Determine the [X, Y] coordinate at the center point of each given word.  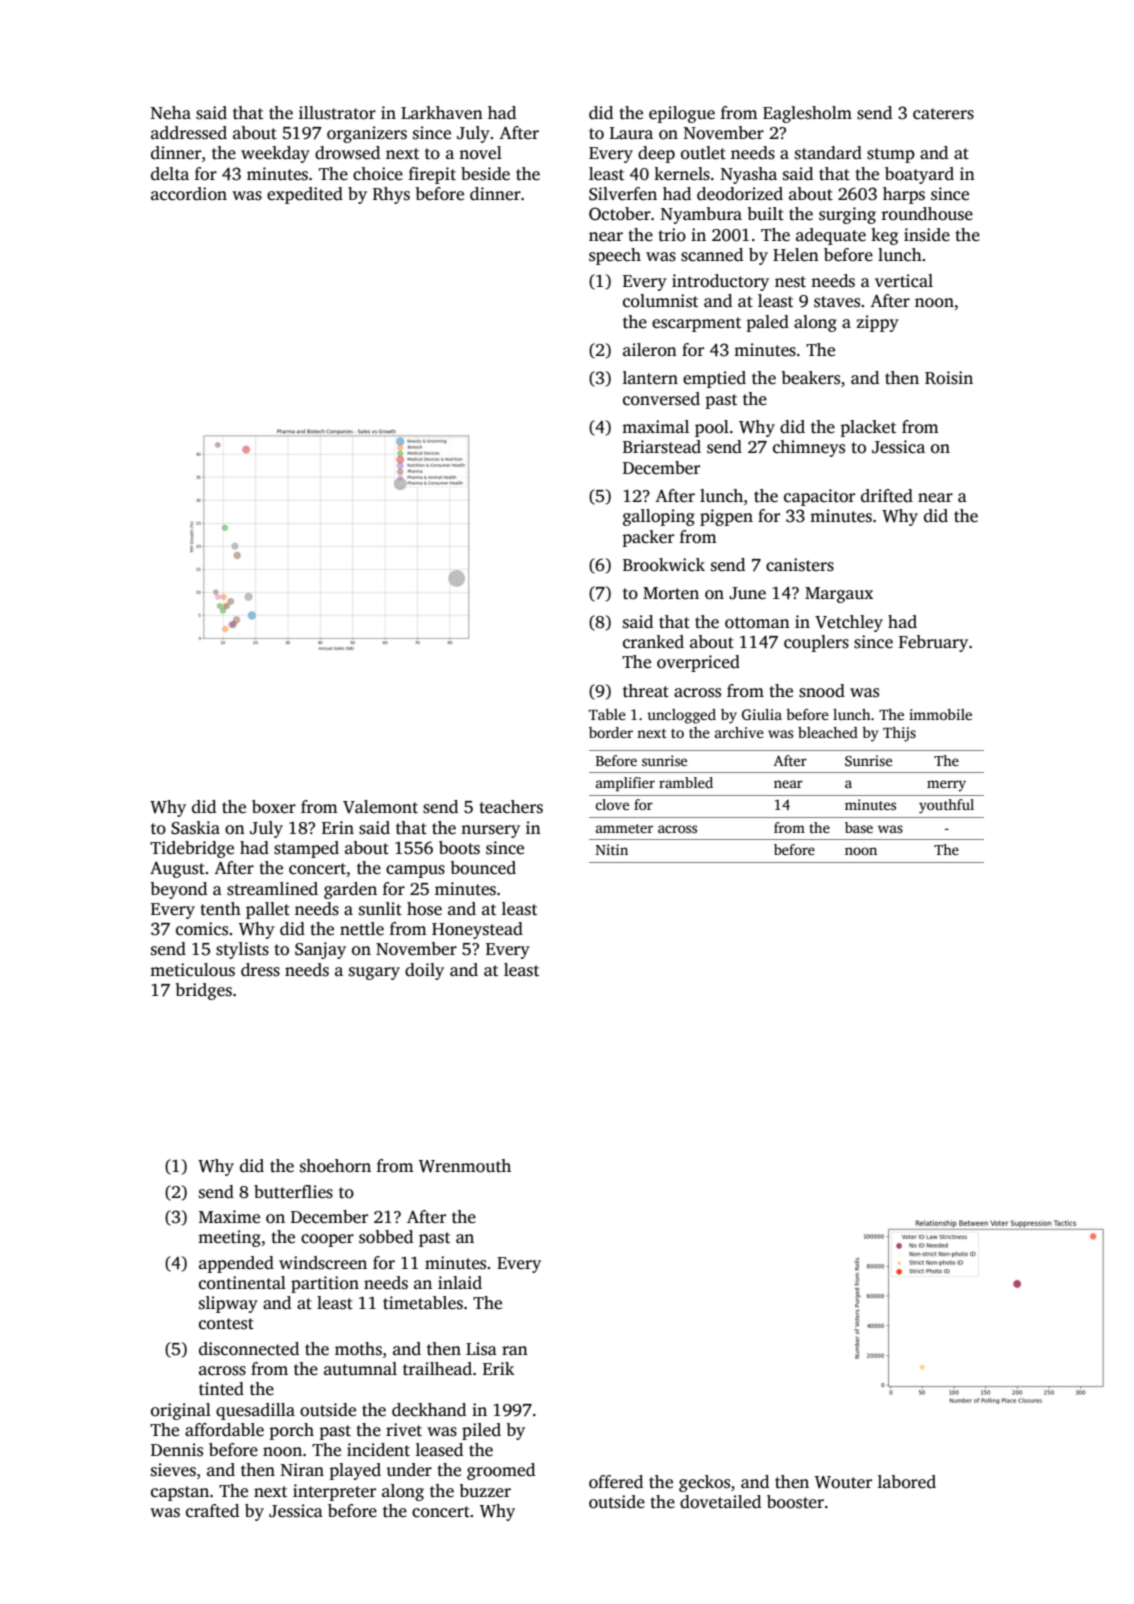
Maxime [229, 1217]
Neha [171, 113]
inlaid [460, 1283]
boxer [274, 807]
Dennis [177, 1450]
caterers [943, 114]
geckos [704, 1483]
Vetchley [849, 623]
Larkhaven [442, 113]
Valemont [380, 807]
